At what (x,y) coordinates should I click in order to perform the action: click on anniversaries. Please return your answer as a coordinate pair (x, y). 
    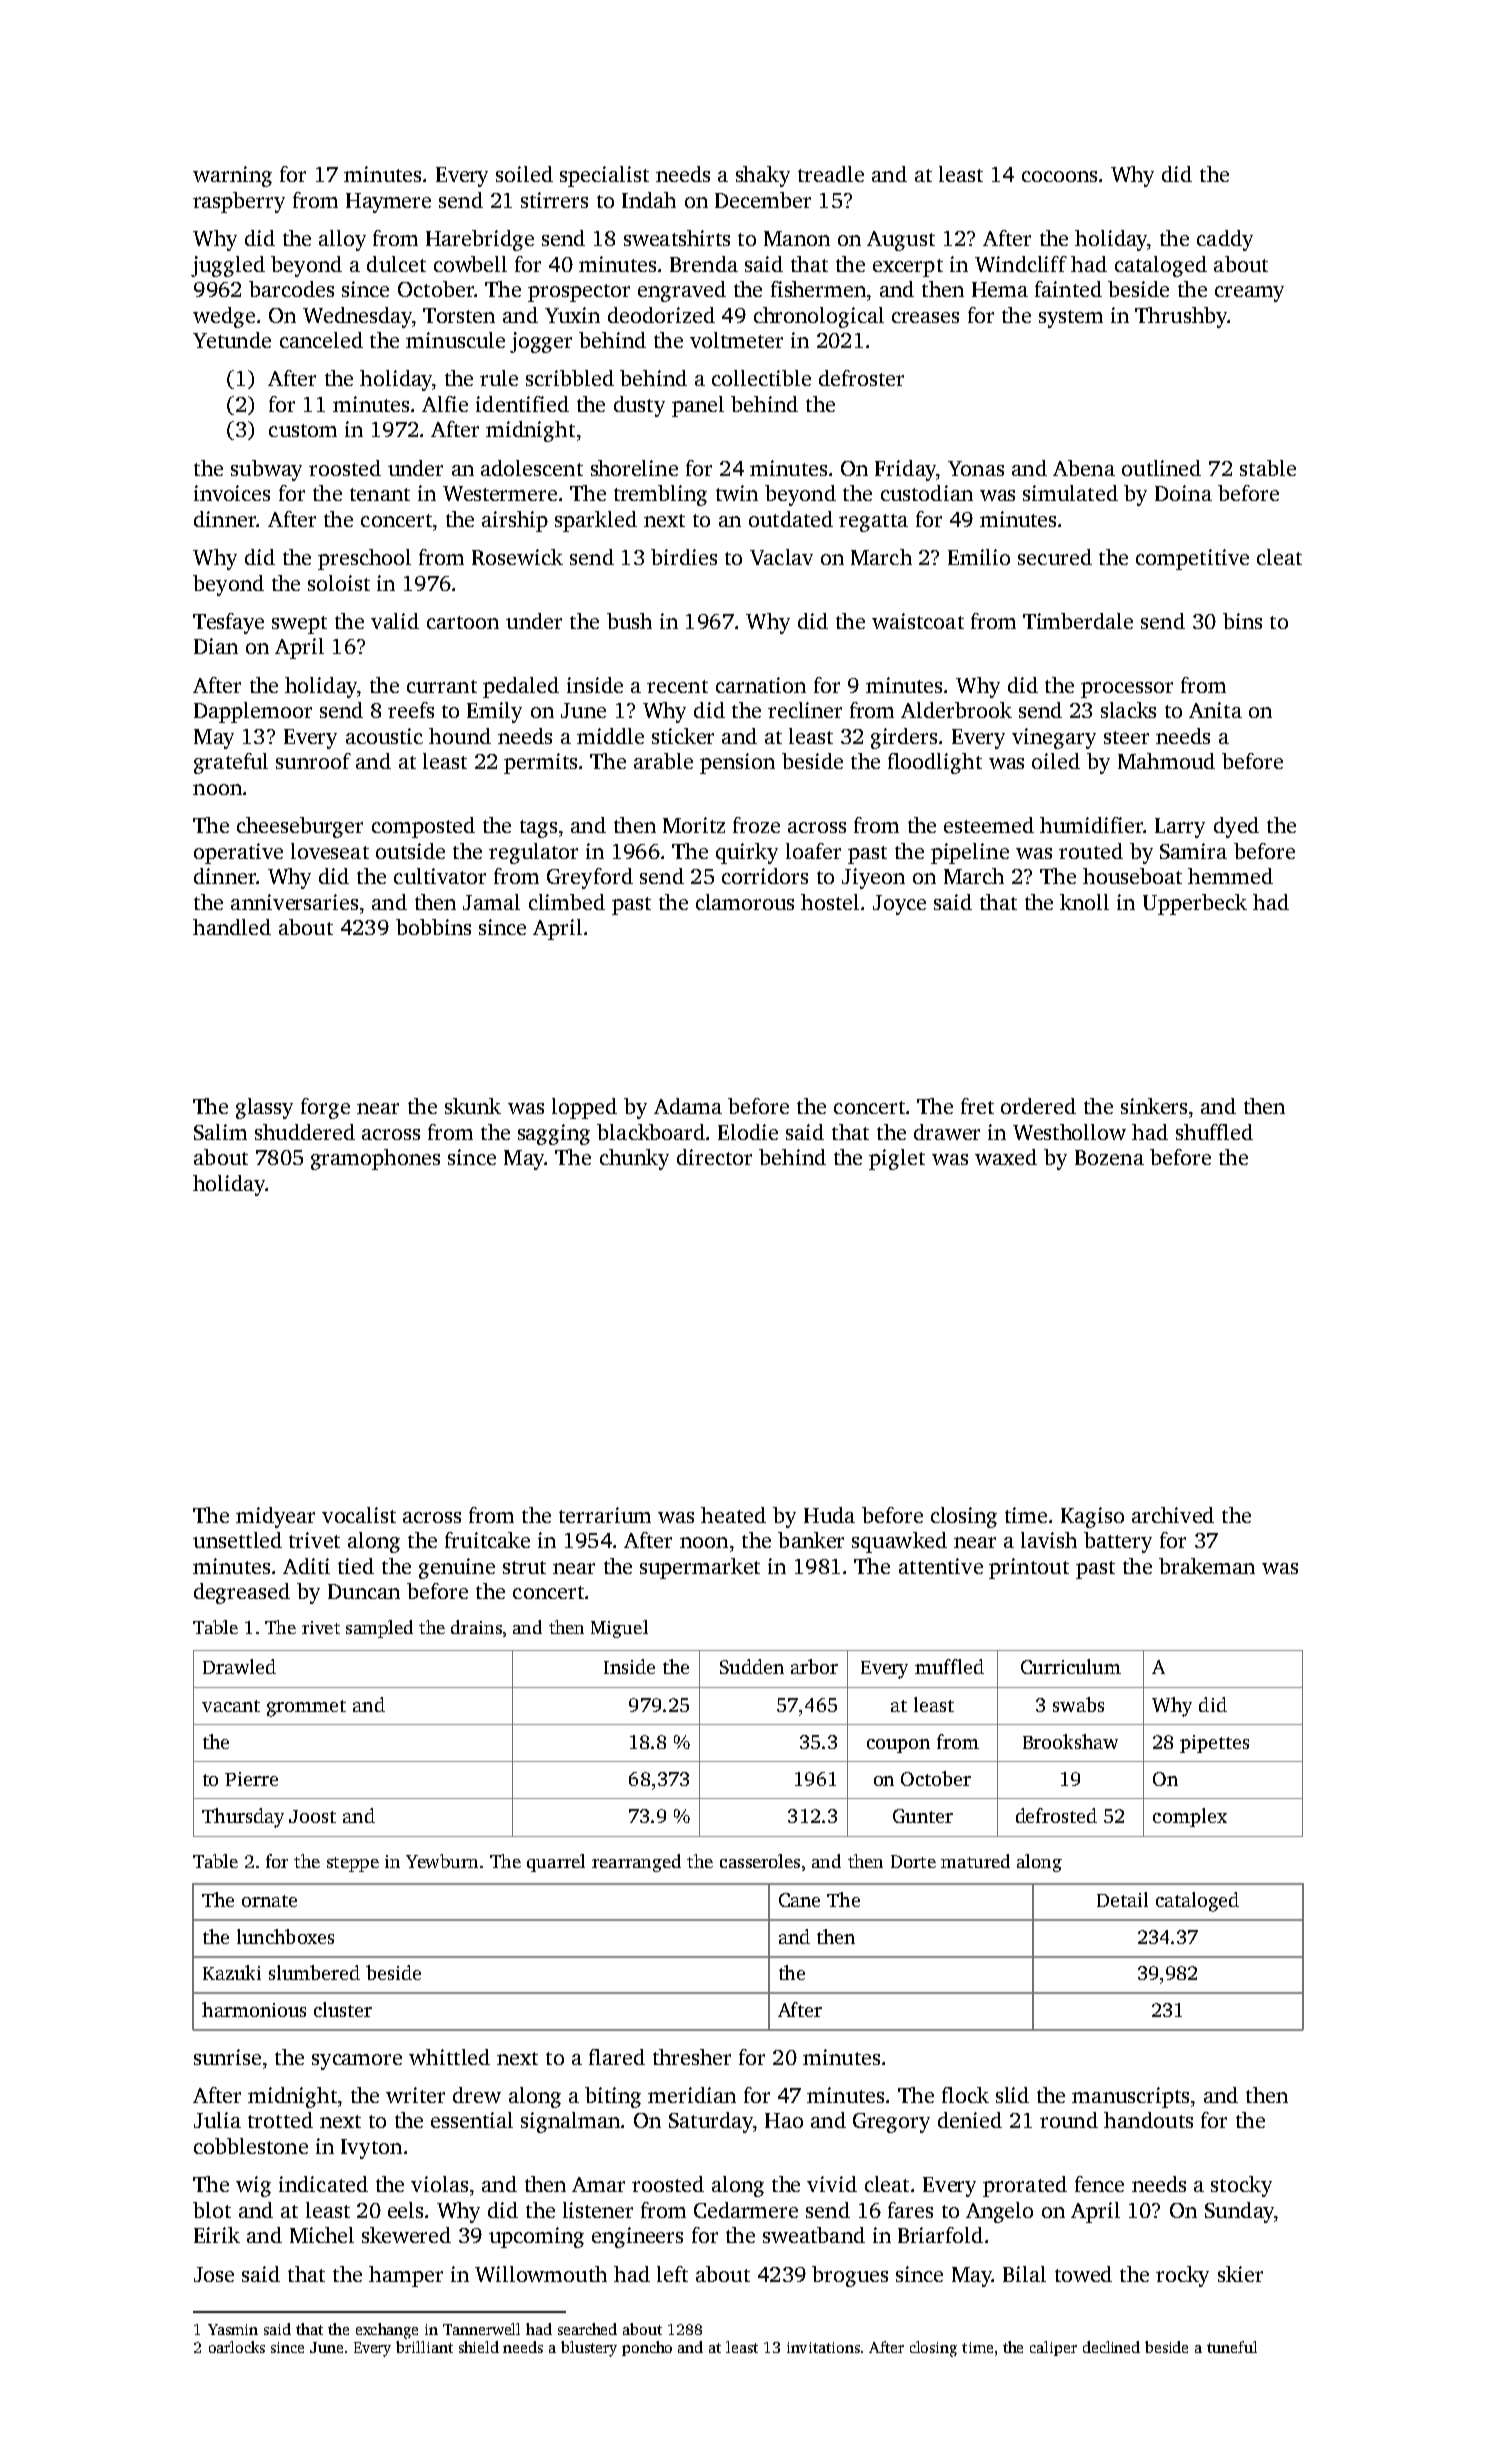
    Looking at the image, I should click on (294, 902).
